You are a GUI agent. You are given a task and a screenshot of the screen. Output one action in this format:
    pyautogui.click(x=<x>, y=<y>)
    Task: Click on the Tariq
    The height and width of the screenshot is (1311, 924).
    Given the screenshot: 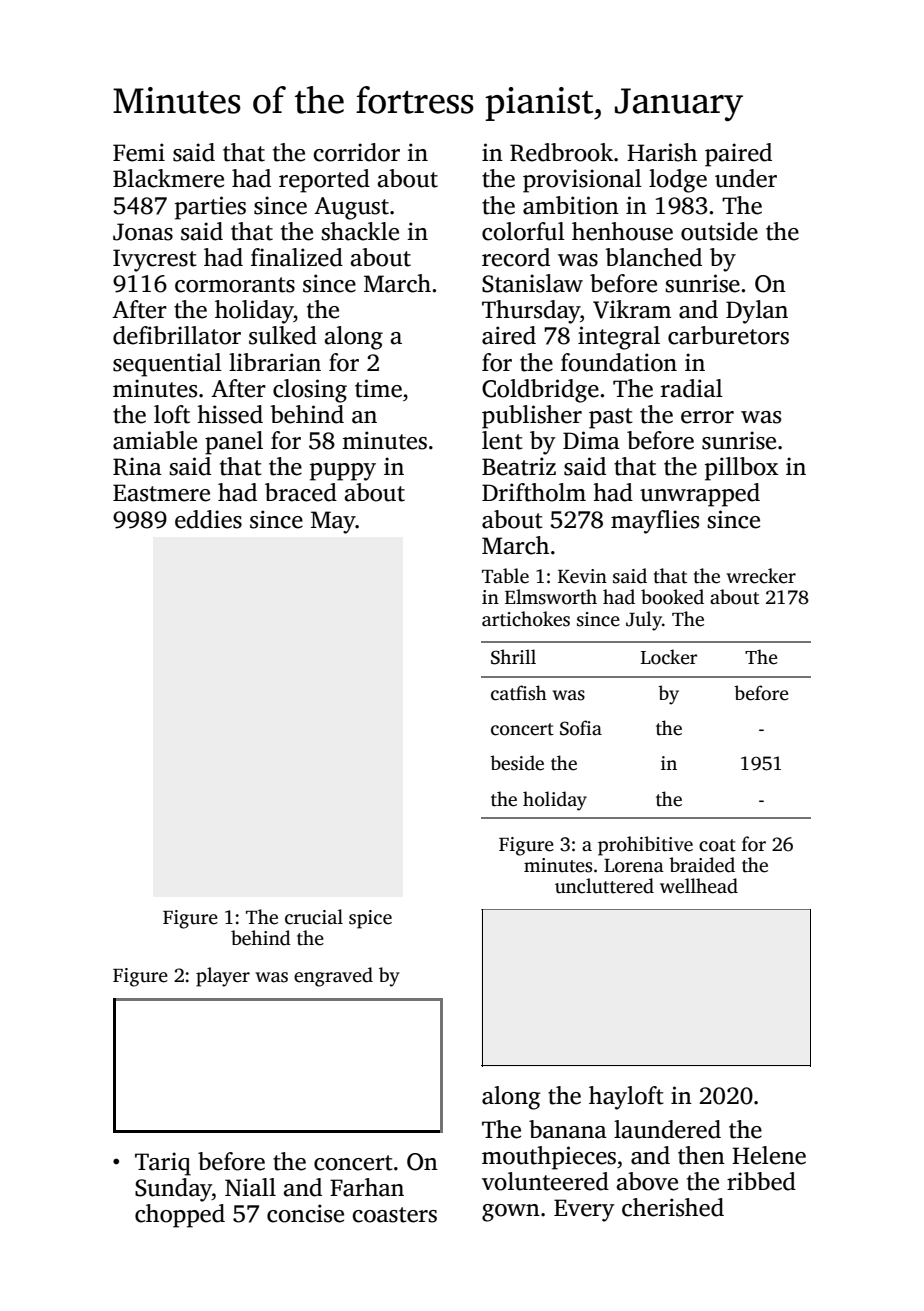 What is the action you would take?
    pyautogui.click(x=163, y=1164)
